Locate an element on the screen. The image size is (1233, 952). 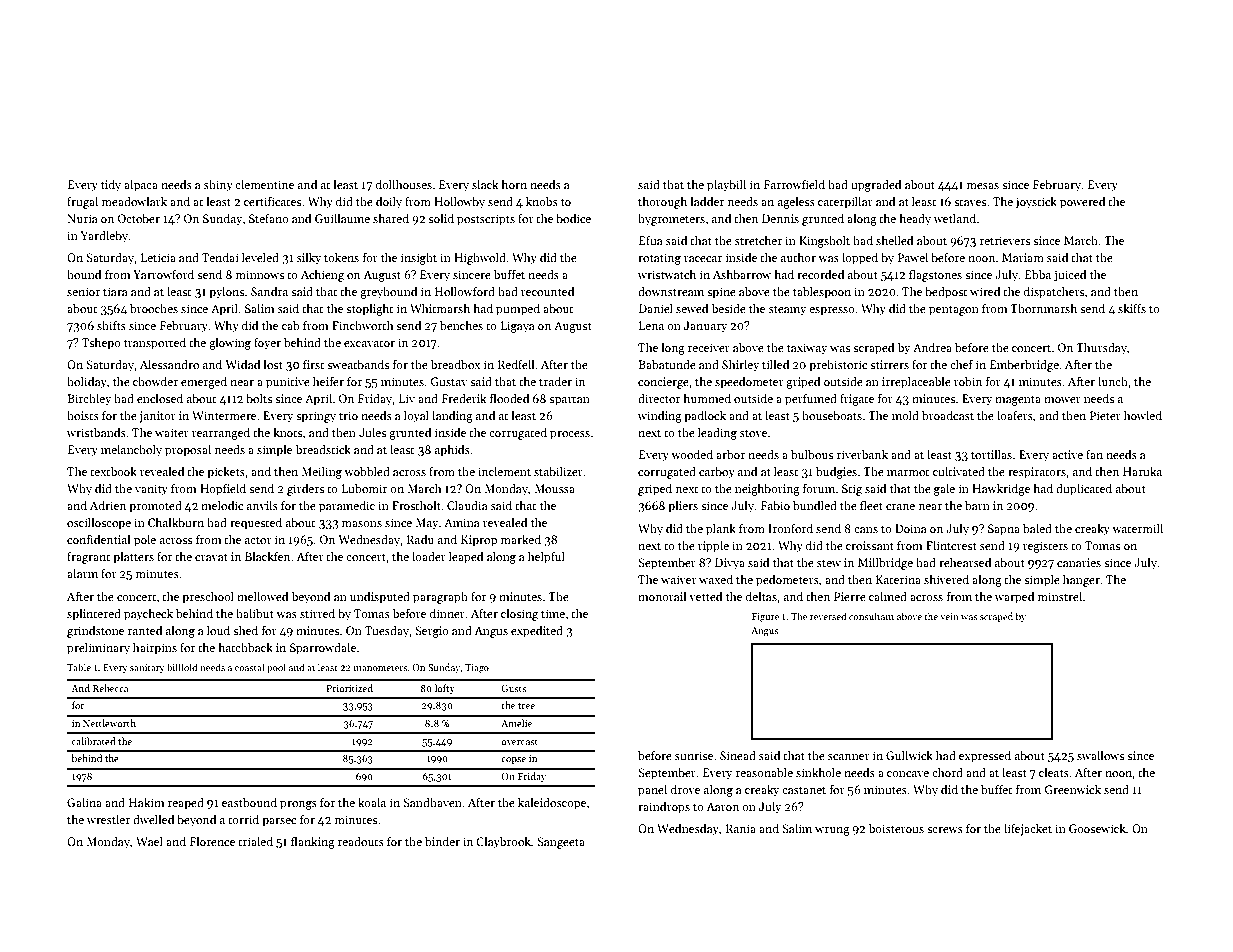
Emberbridge is located at coordinates (1024, 365).
